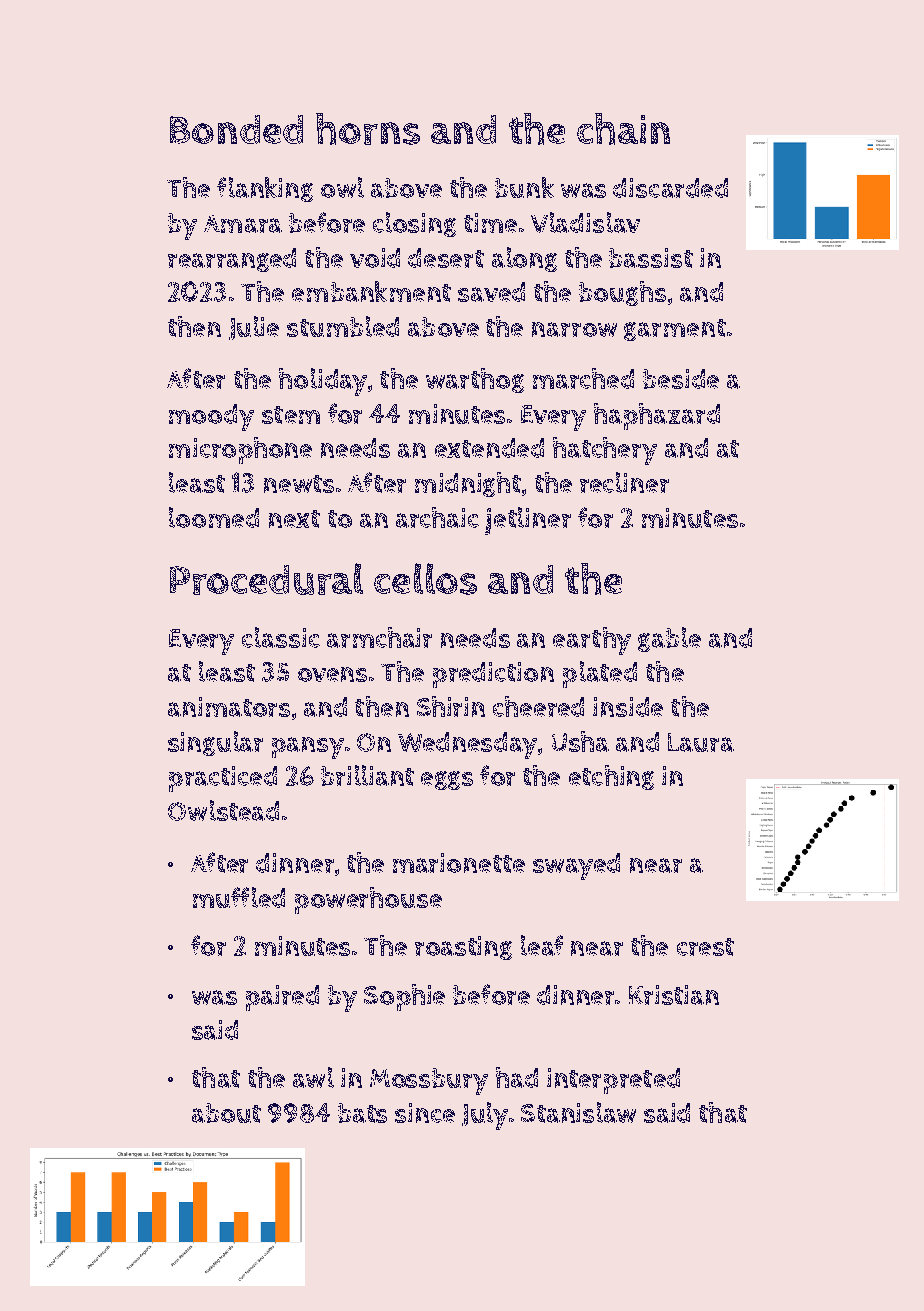 This page has height=1311, width=924. Describe the element at coordinates (265, 189) in the page. I see `flanking` at that location.
